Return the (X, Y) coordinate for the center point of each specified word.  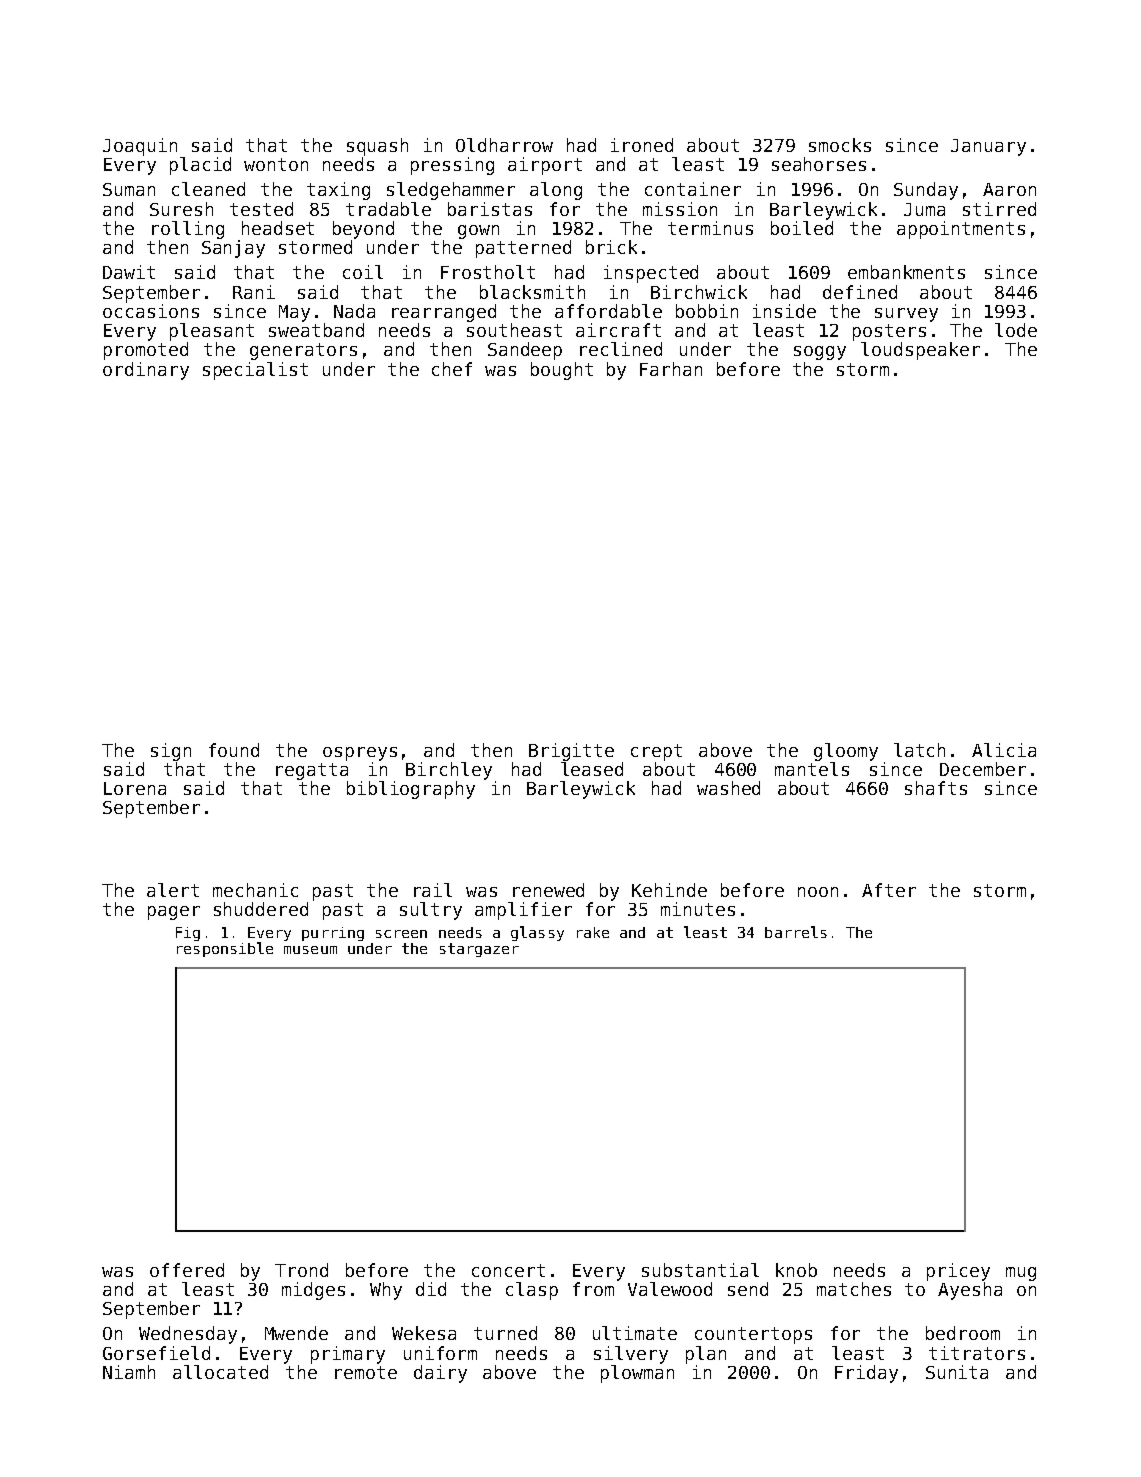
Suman (129, 189)
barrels (796, 932)
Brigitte (571, 752)
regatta (312, 771)
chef (452, 369)
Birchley (449, 771)
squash (377, 147)
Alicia (1004, 750)
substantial (700, 1270)
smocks (840, 145)
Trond (301, 1270)
